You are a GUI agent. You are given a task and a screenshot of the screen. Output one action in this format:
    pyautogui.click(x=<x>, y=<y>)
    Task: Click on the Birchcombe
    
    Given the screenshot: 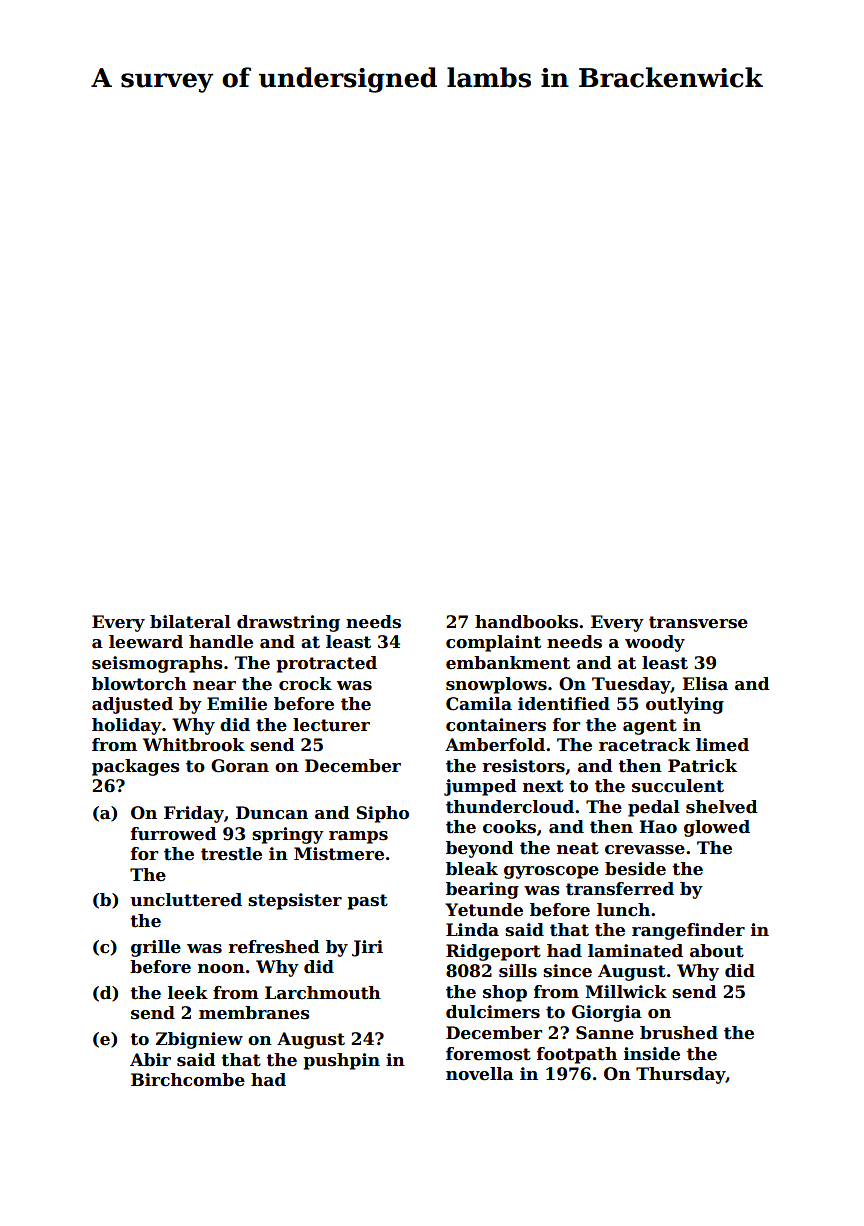 What is the action you would take?
    pyautogui.click(x=188, y=1080)
